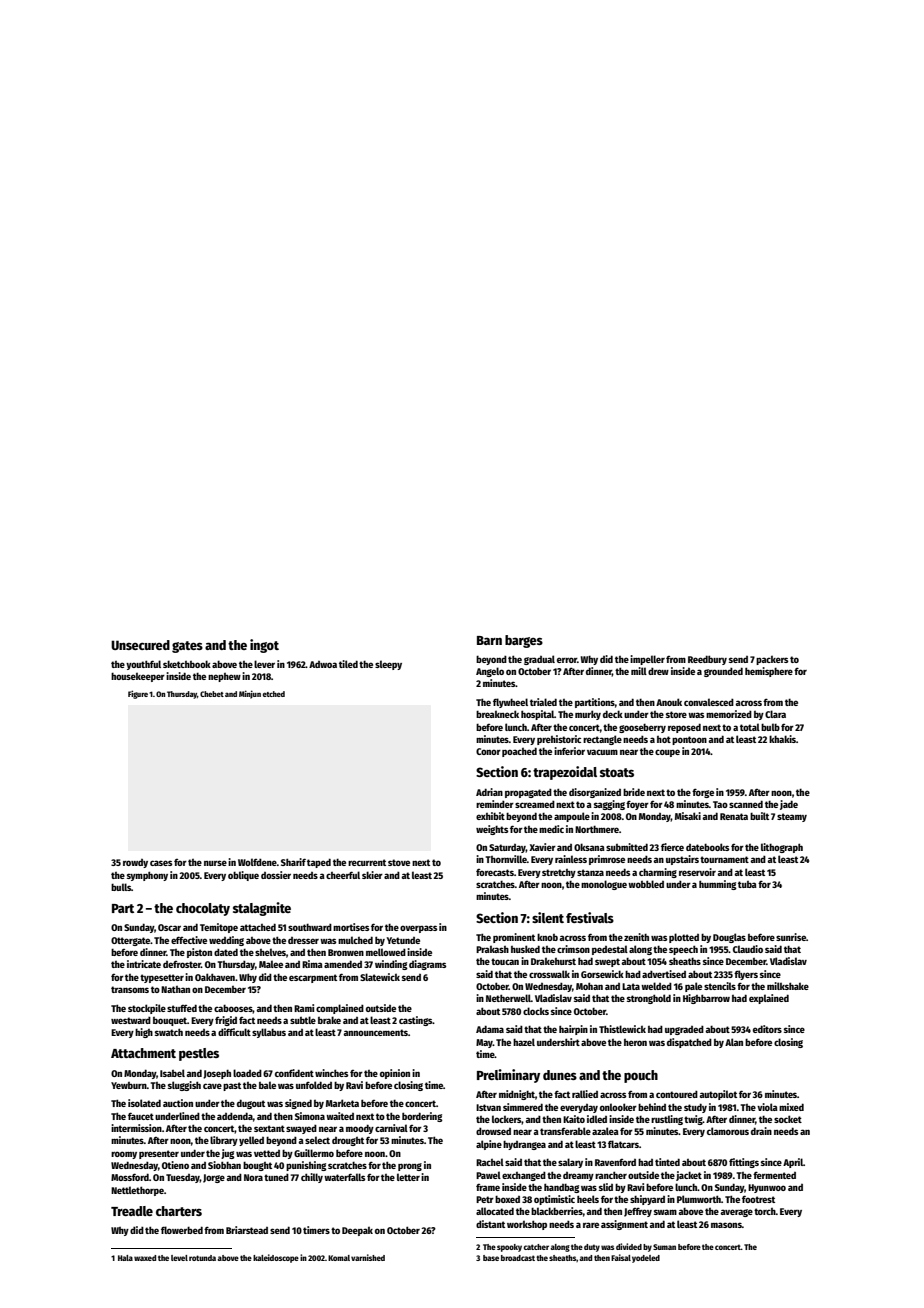  I want to click on rallied, so click(585, 1094).
